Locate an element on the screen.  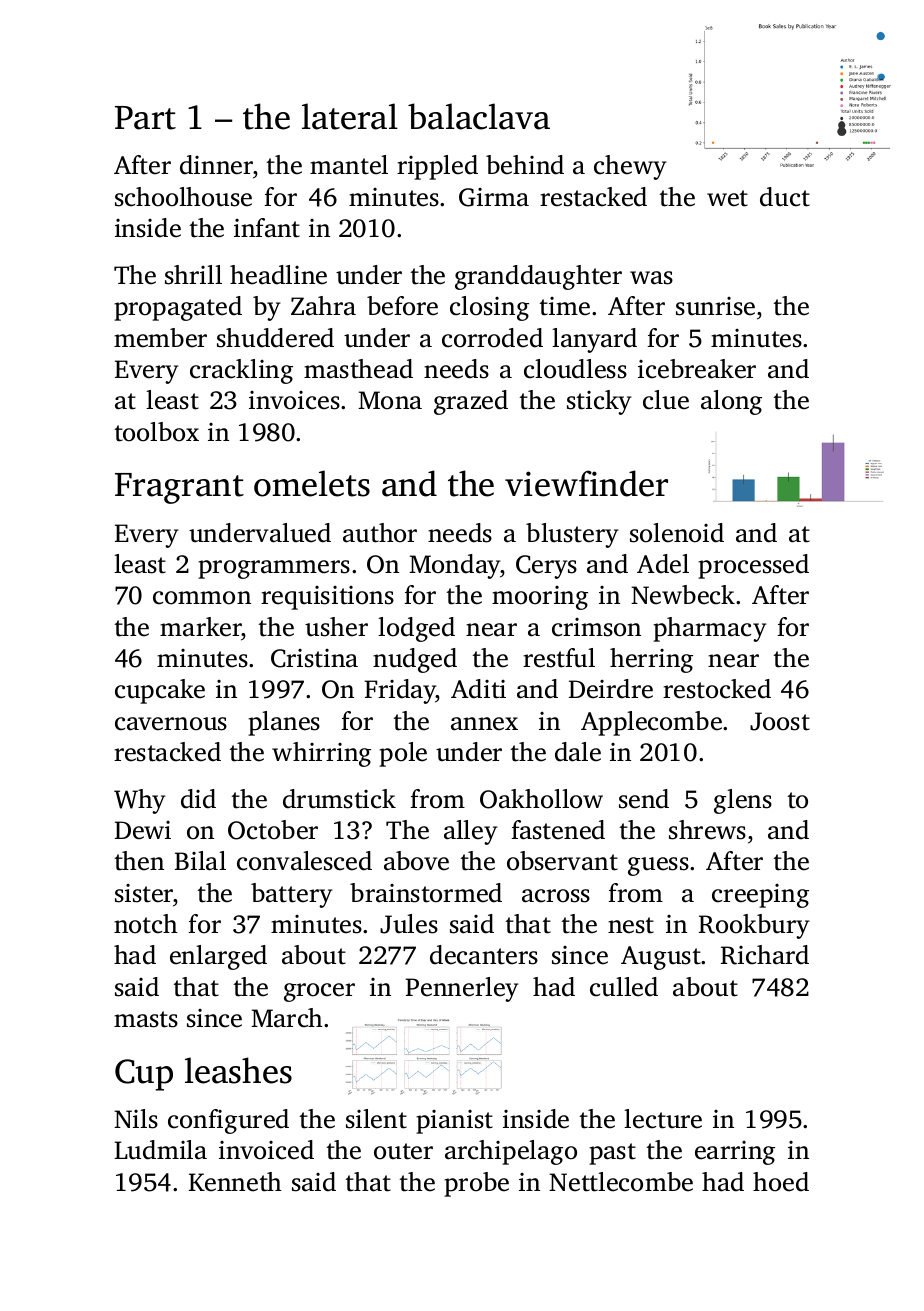
infant is located at coordinates (267, 228).
